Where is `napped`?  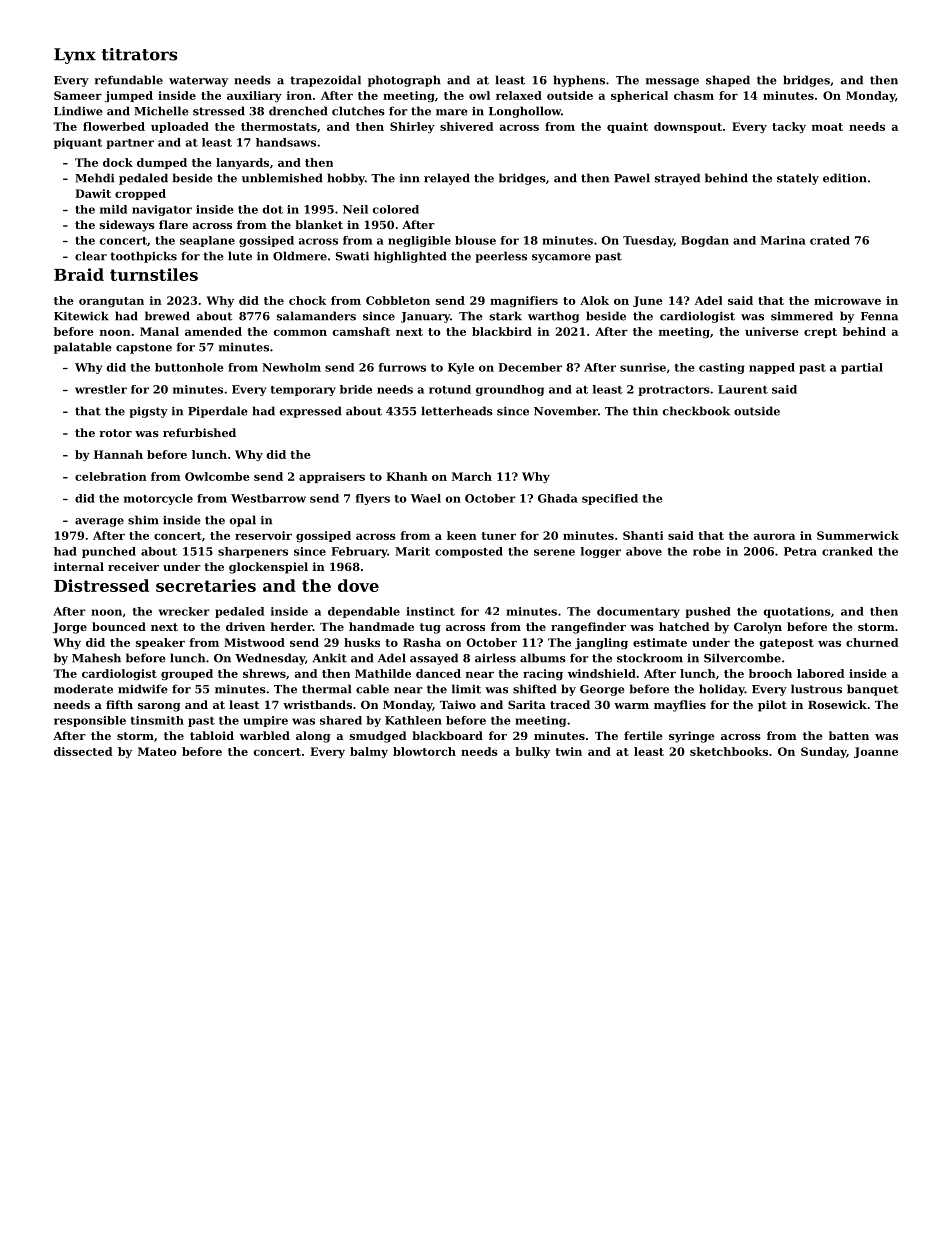
napped is located at coordinates (772, 368).
